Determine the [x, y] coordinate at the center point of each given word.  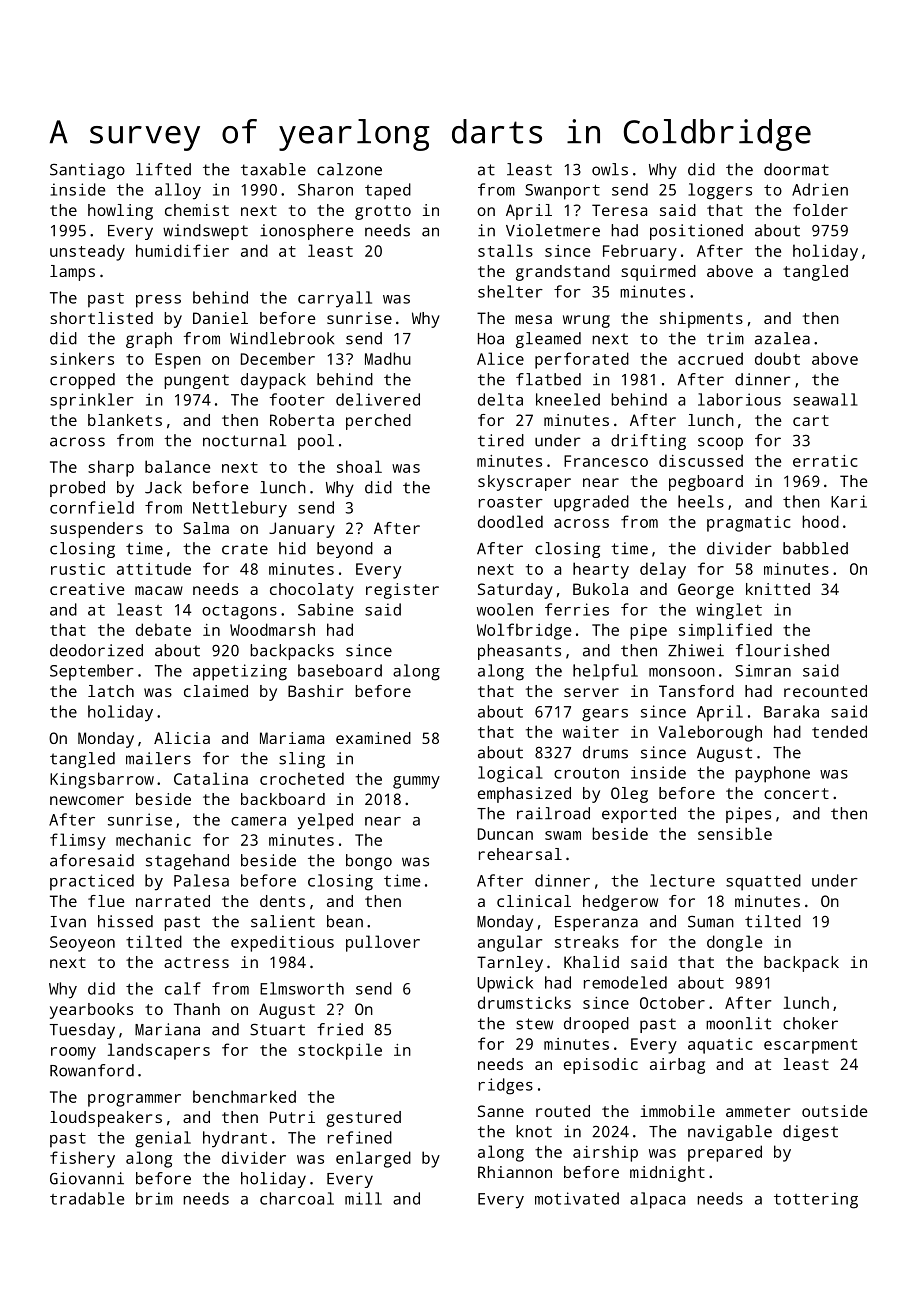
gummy [416, 782]
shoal [359, 466]
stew [534, 1024]
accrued [710, 358]
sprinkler [92, 401]
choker [810, 1023]
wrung [586, 321]
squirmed [658, 273]
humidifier [182, 250]
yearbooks [91, 1011]
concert [796, 793]
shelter [510, 291]
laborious [739, 399]
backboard [283, 799]
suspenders [96, 530]
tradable [87, 1198]
